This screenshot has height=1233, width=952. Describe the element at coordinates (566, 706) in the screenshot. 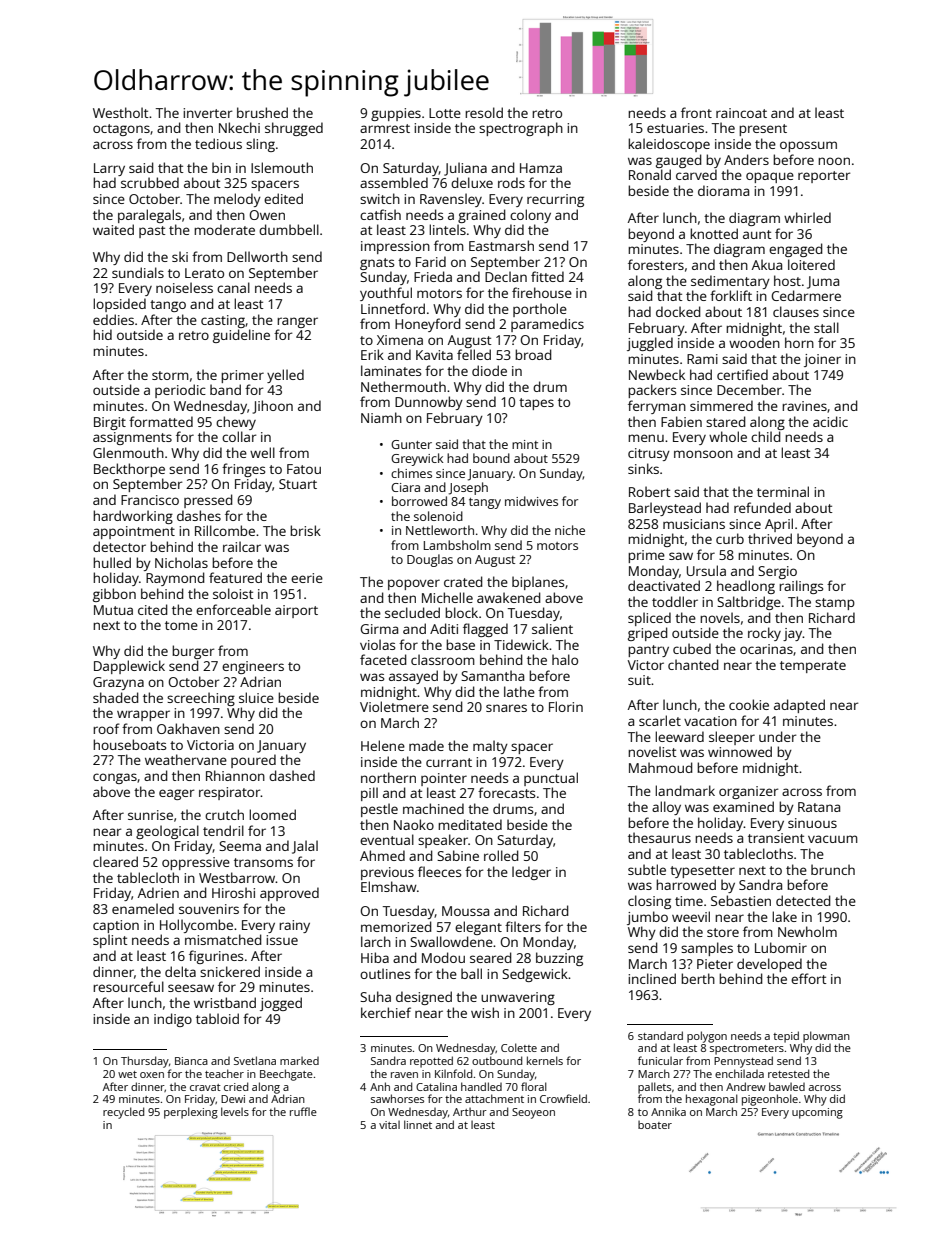

I see `Florin` at that location.
